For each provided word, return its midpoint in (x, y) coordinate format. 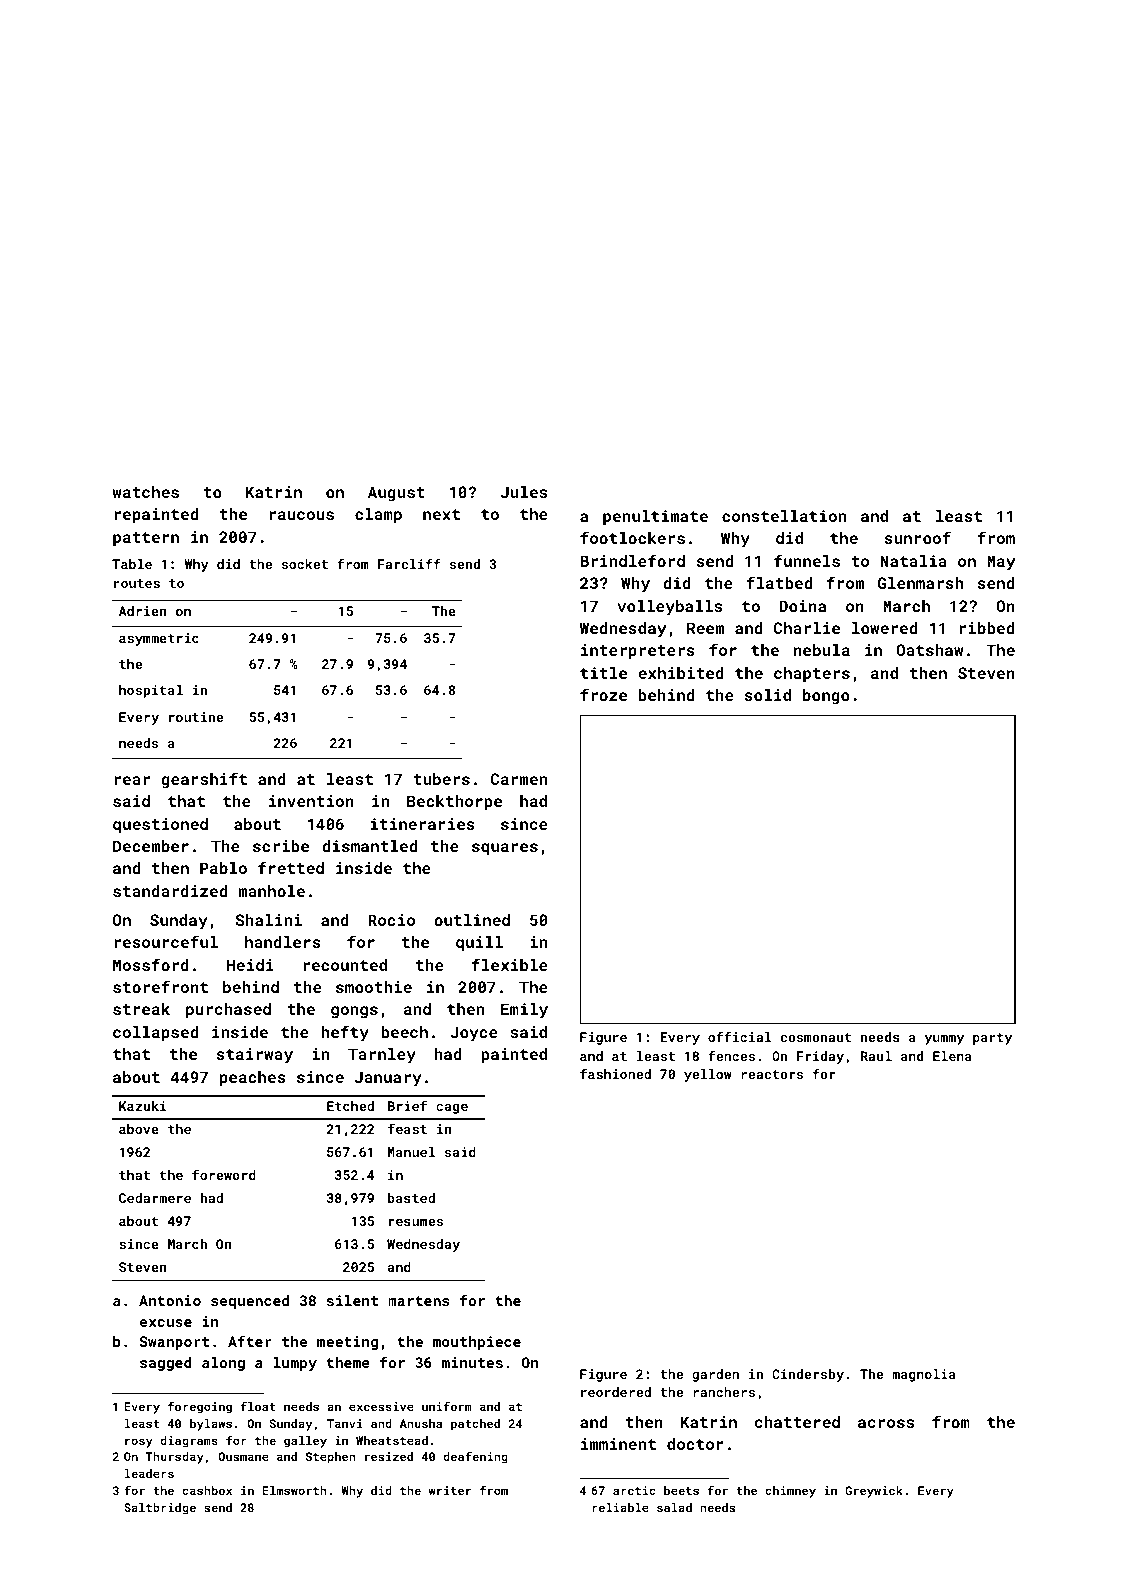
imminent (618, 1444)
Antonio (170, 1300)
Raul (876, 1056)
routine (196, 717)
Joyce (474, 1034)
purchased (228, 1011)
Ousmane (243, 1456)
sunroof (918, 537)
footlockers (632, 537)
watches (145, 492)
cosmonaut (816, 1037)
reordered (616, 1392)
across (886, 1423)
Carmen (519, 779)
